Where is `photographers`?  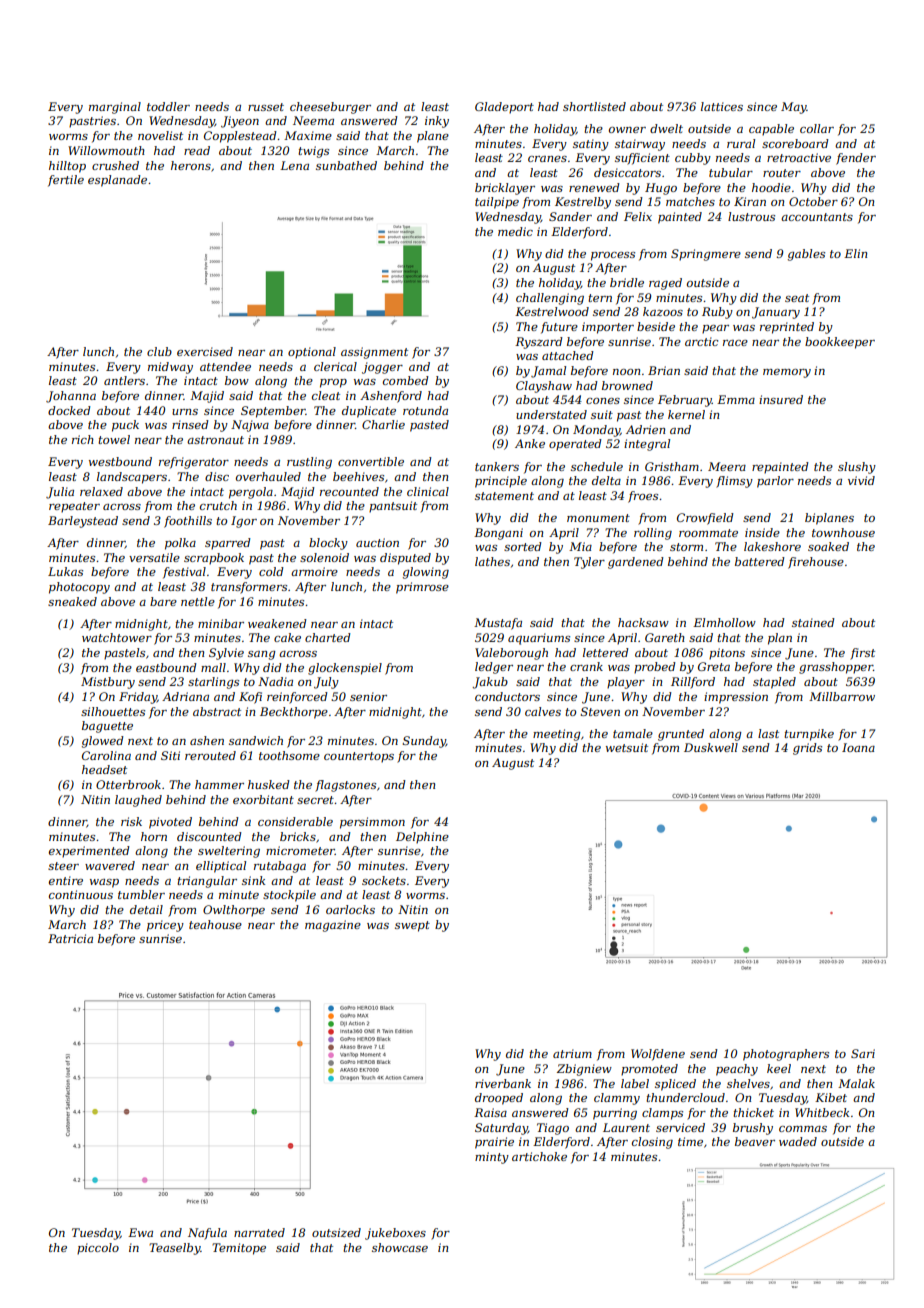
photographers is located at coordinates (786, 1055).
